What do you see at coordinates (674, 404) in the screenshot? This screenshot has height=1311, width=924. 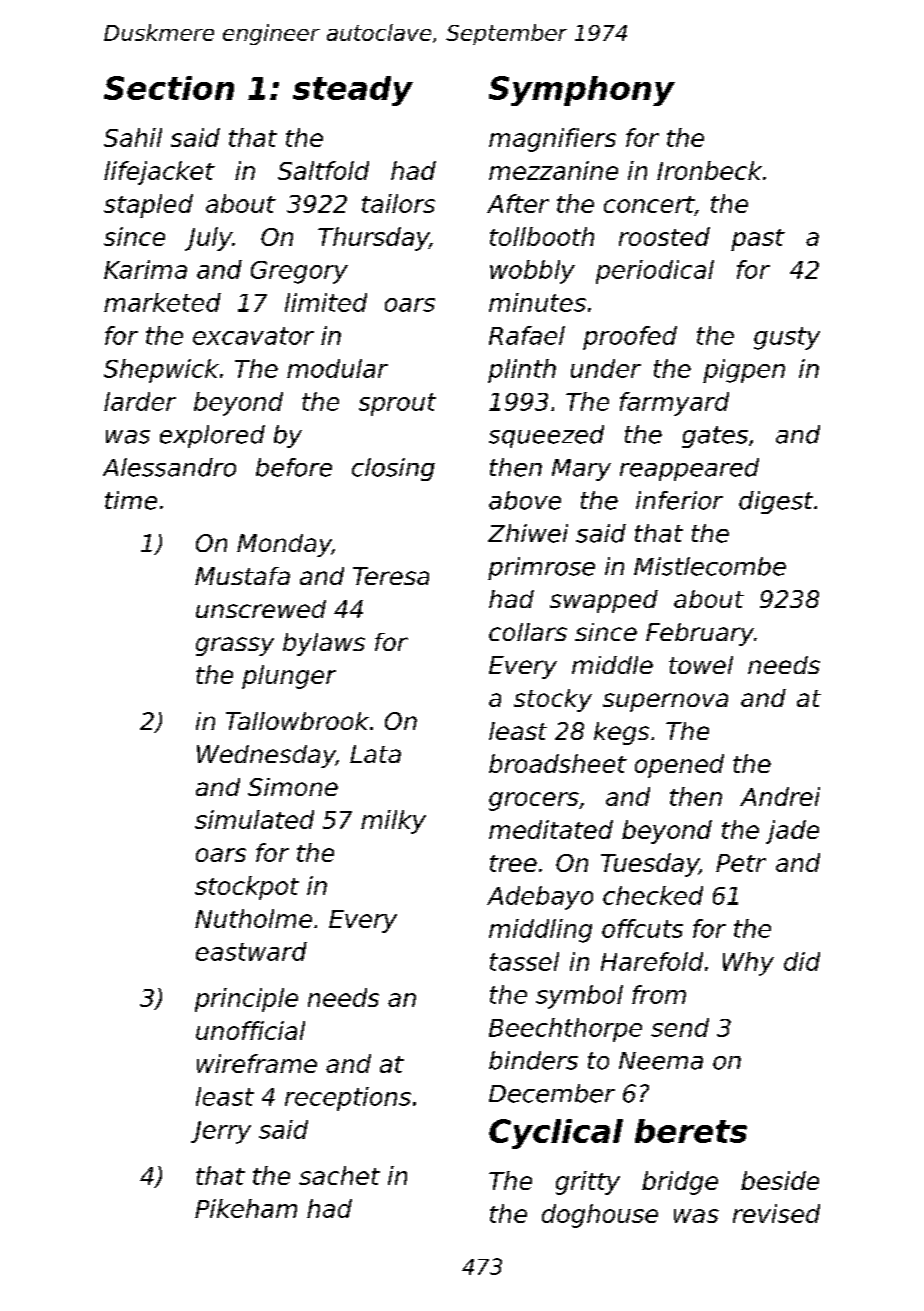 I see `farmyard` at bounding box center [674, 404].
